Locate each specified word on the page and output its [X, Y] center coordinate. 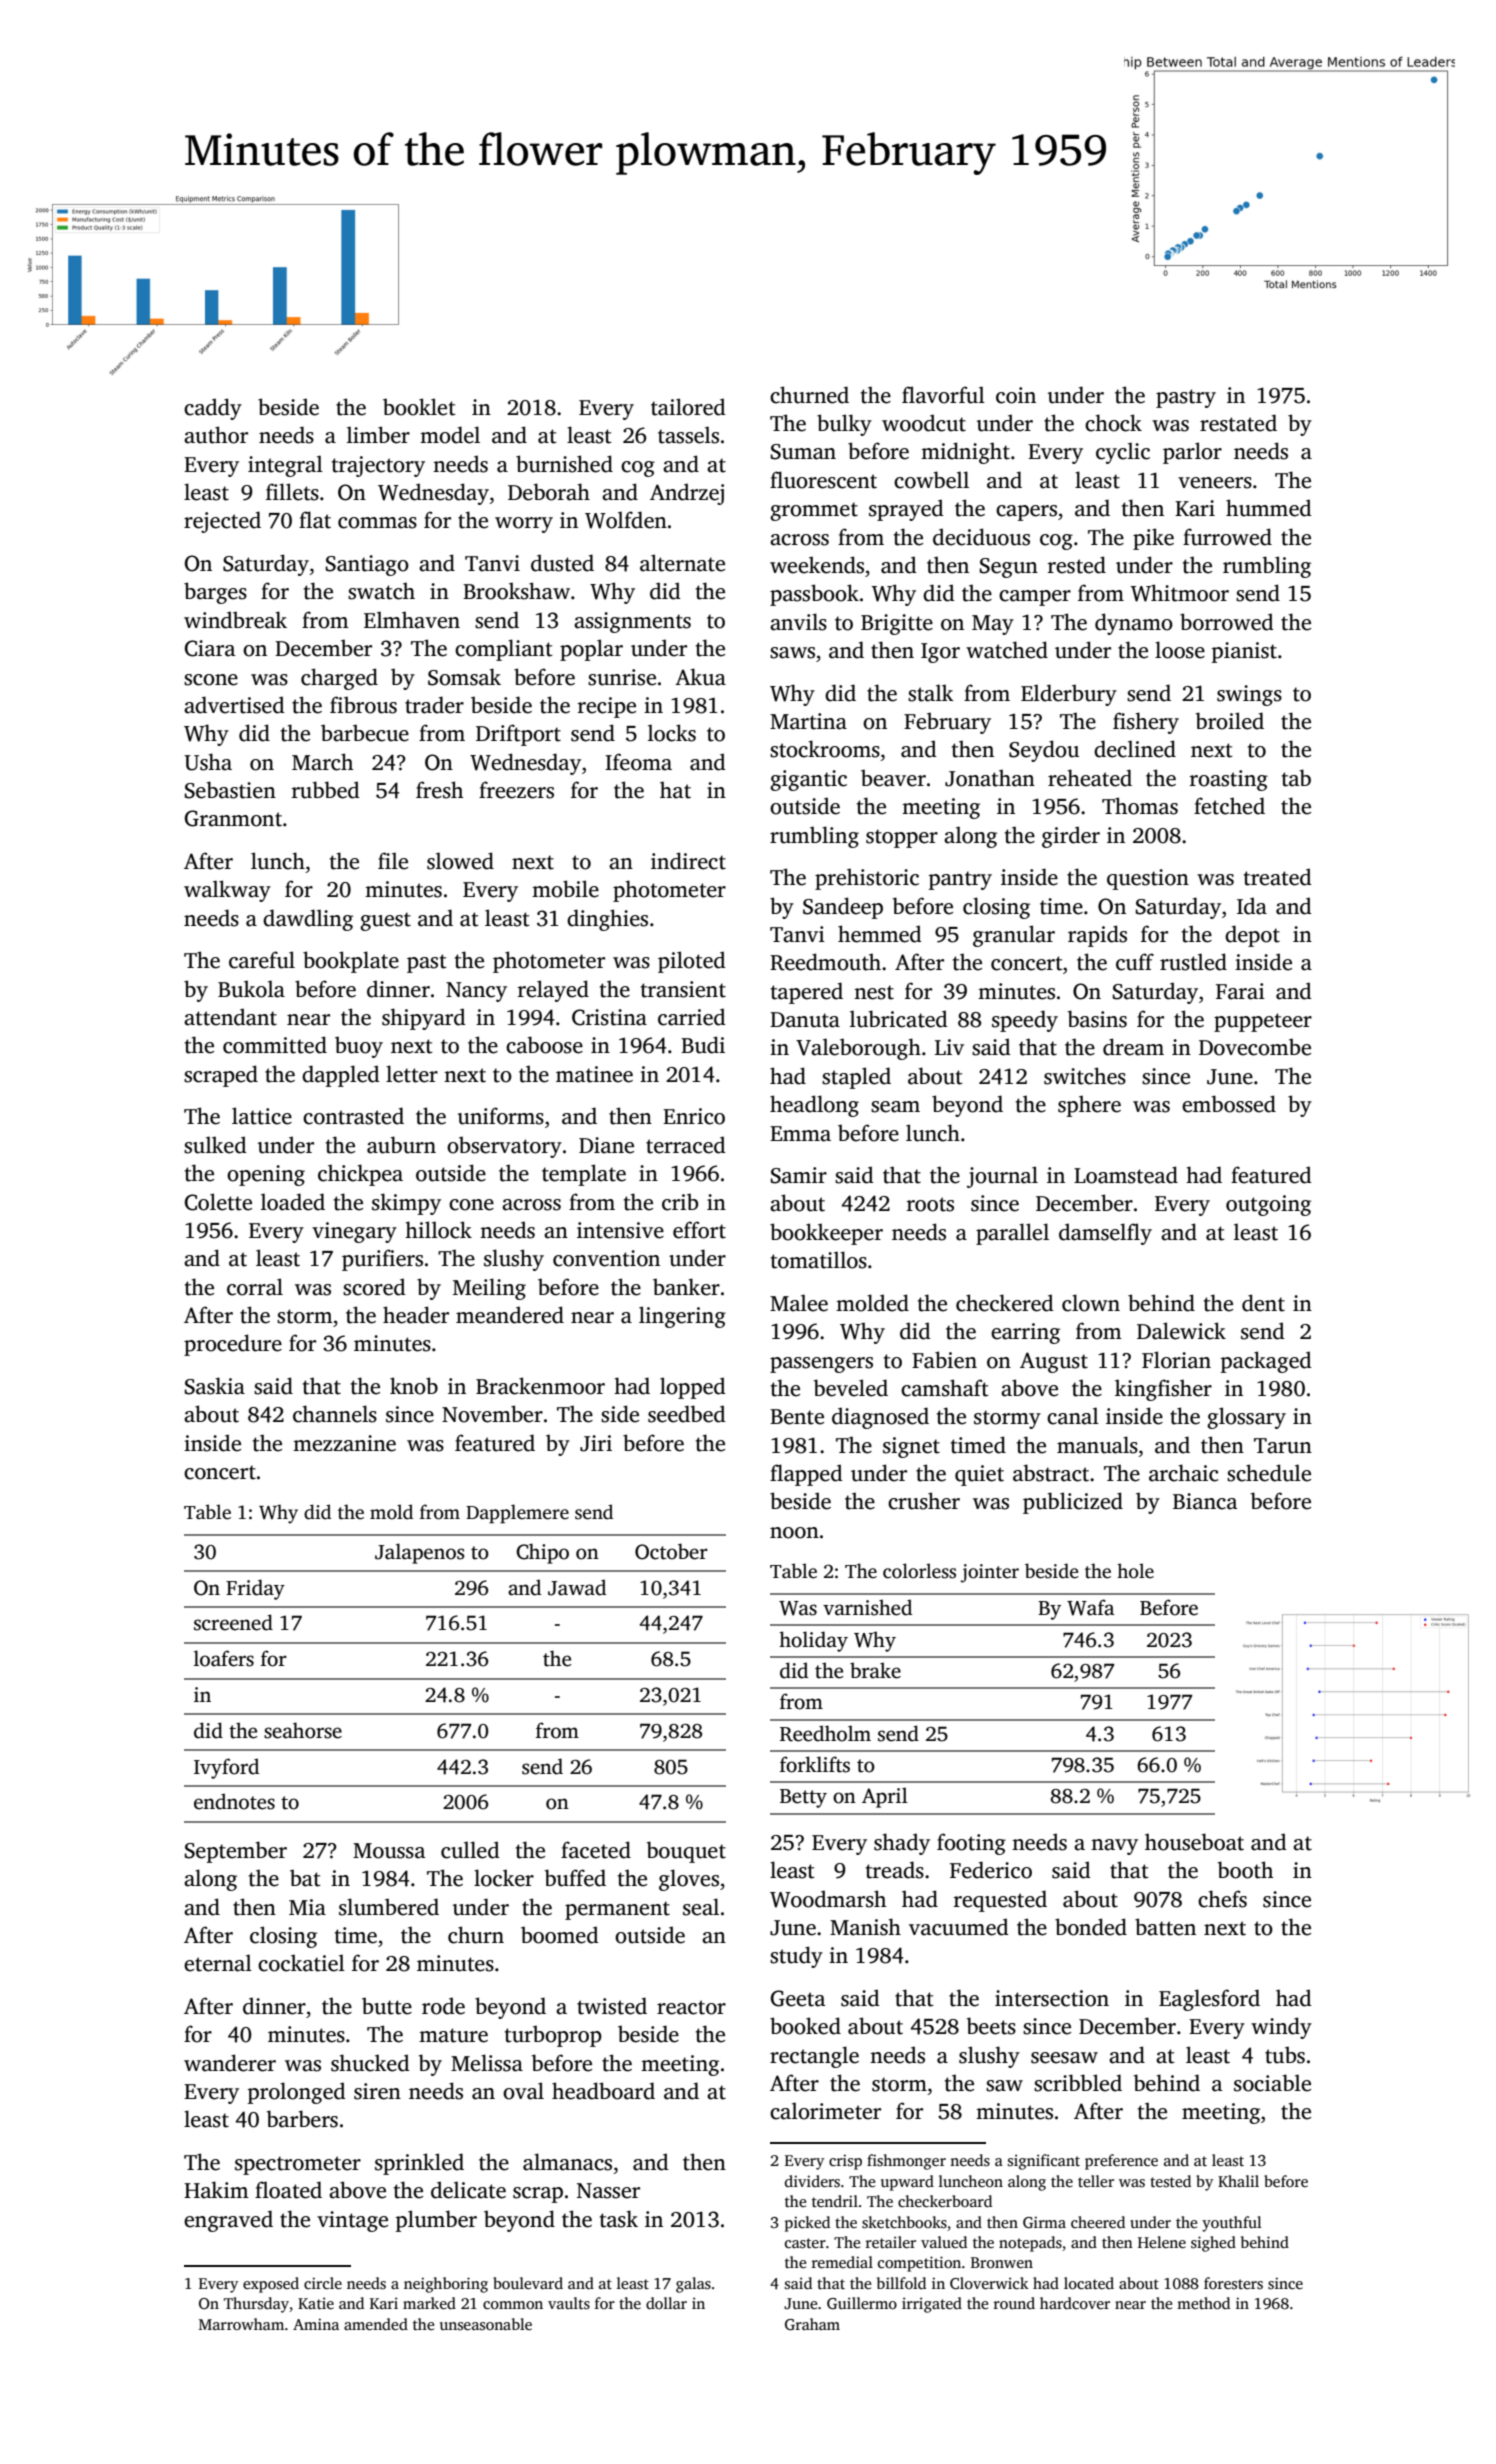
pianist [1244, 652]
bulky [844, 425]
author [216, 435]
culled [470, 1850]
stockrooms [825, 749]
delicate [468, 2190]
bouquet [686, 1852]
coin [1016, 395]
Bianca [1205, 1501]
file [393, 861]
